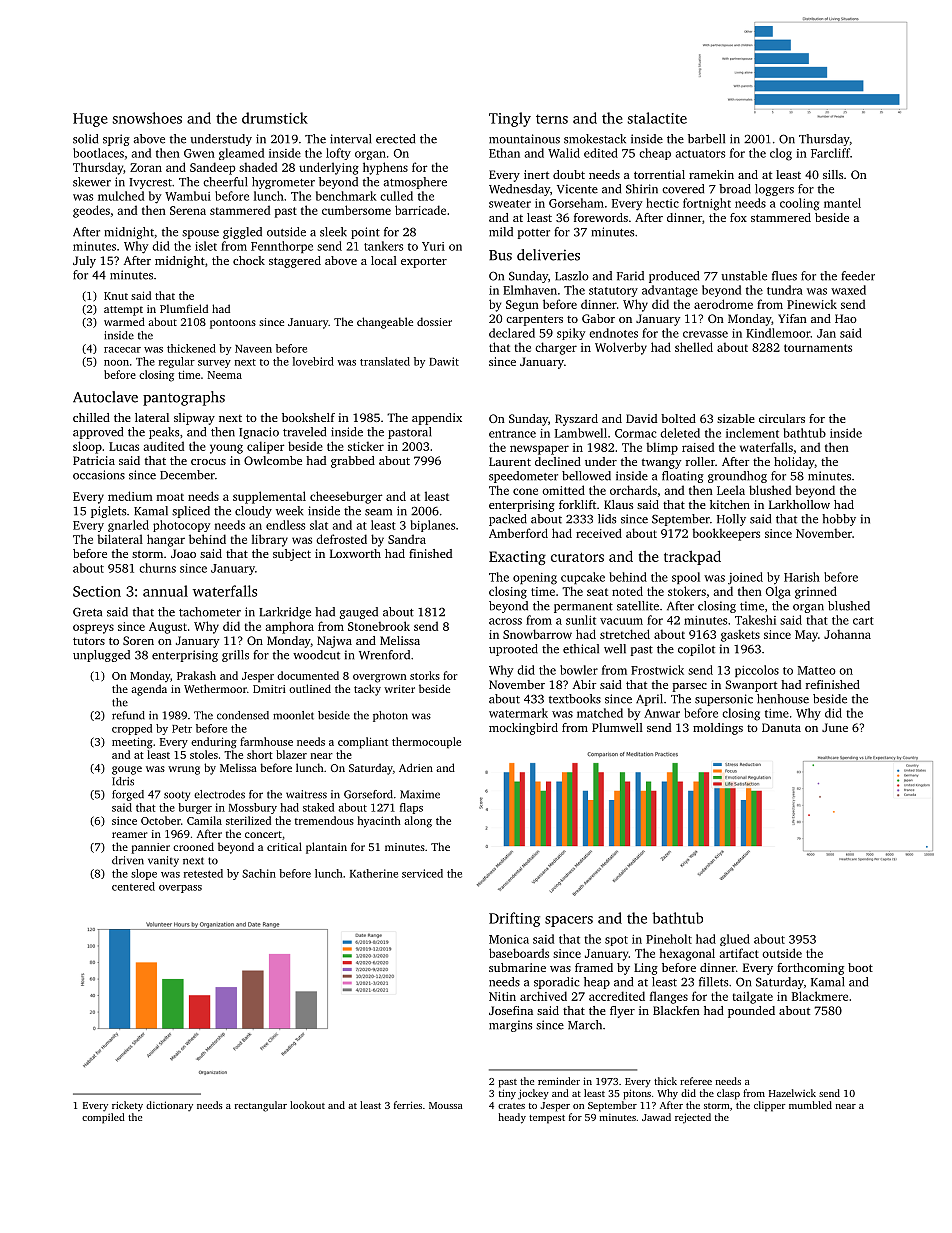  Describe the element at coordinates (103, 1118) in the document. I see `compiled` at that location.
